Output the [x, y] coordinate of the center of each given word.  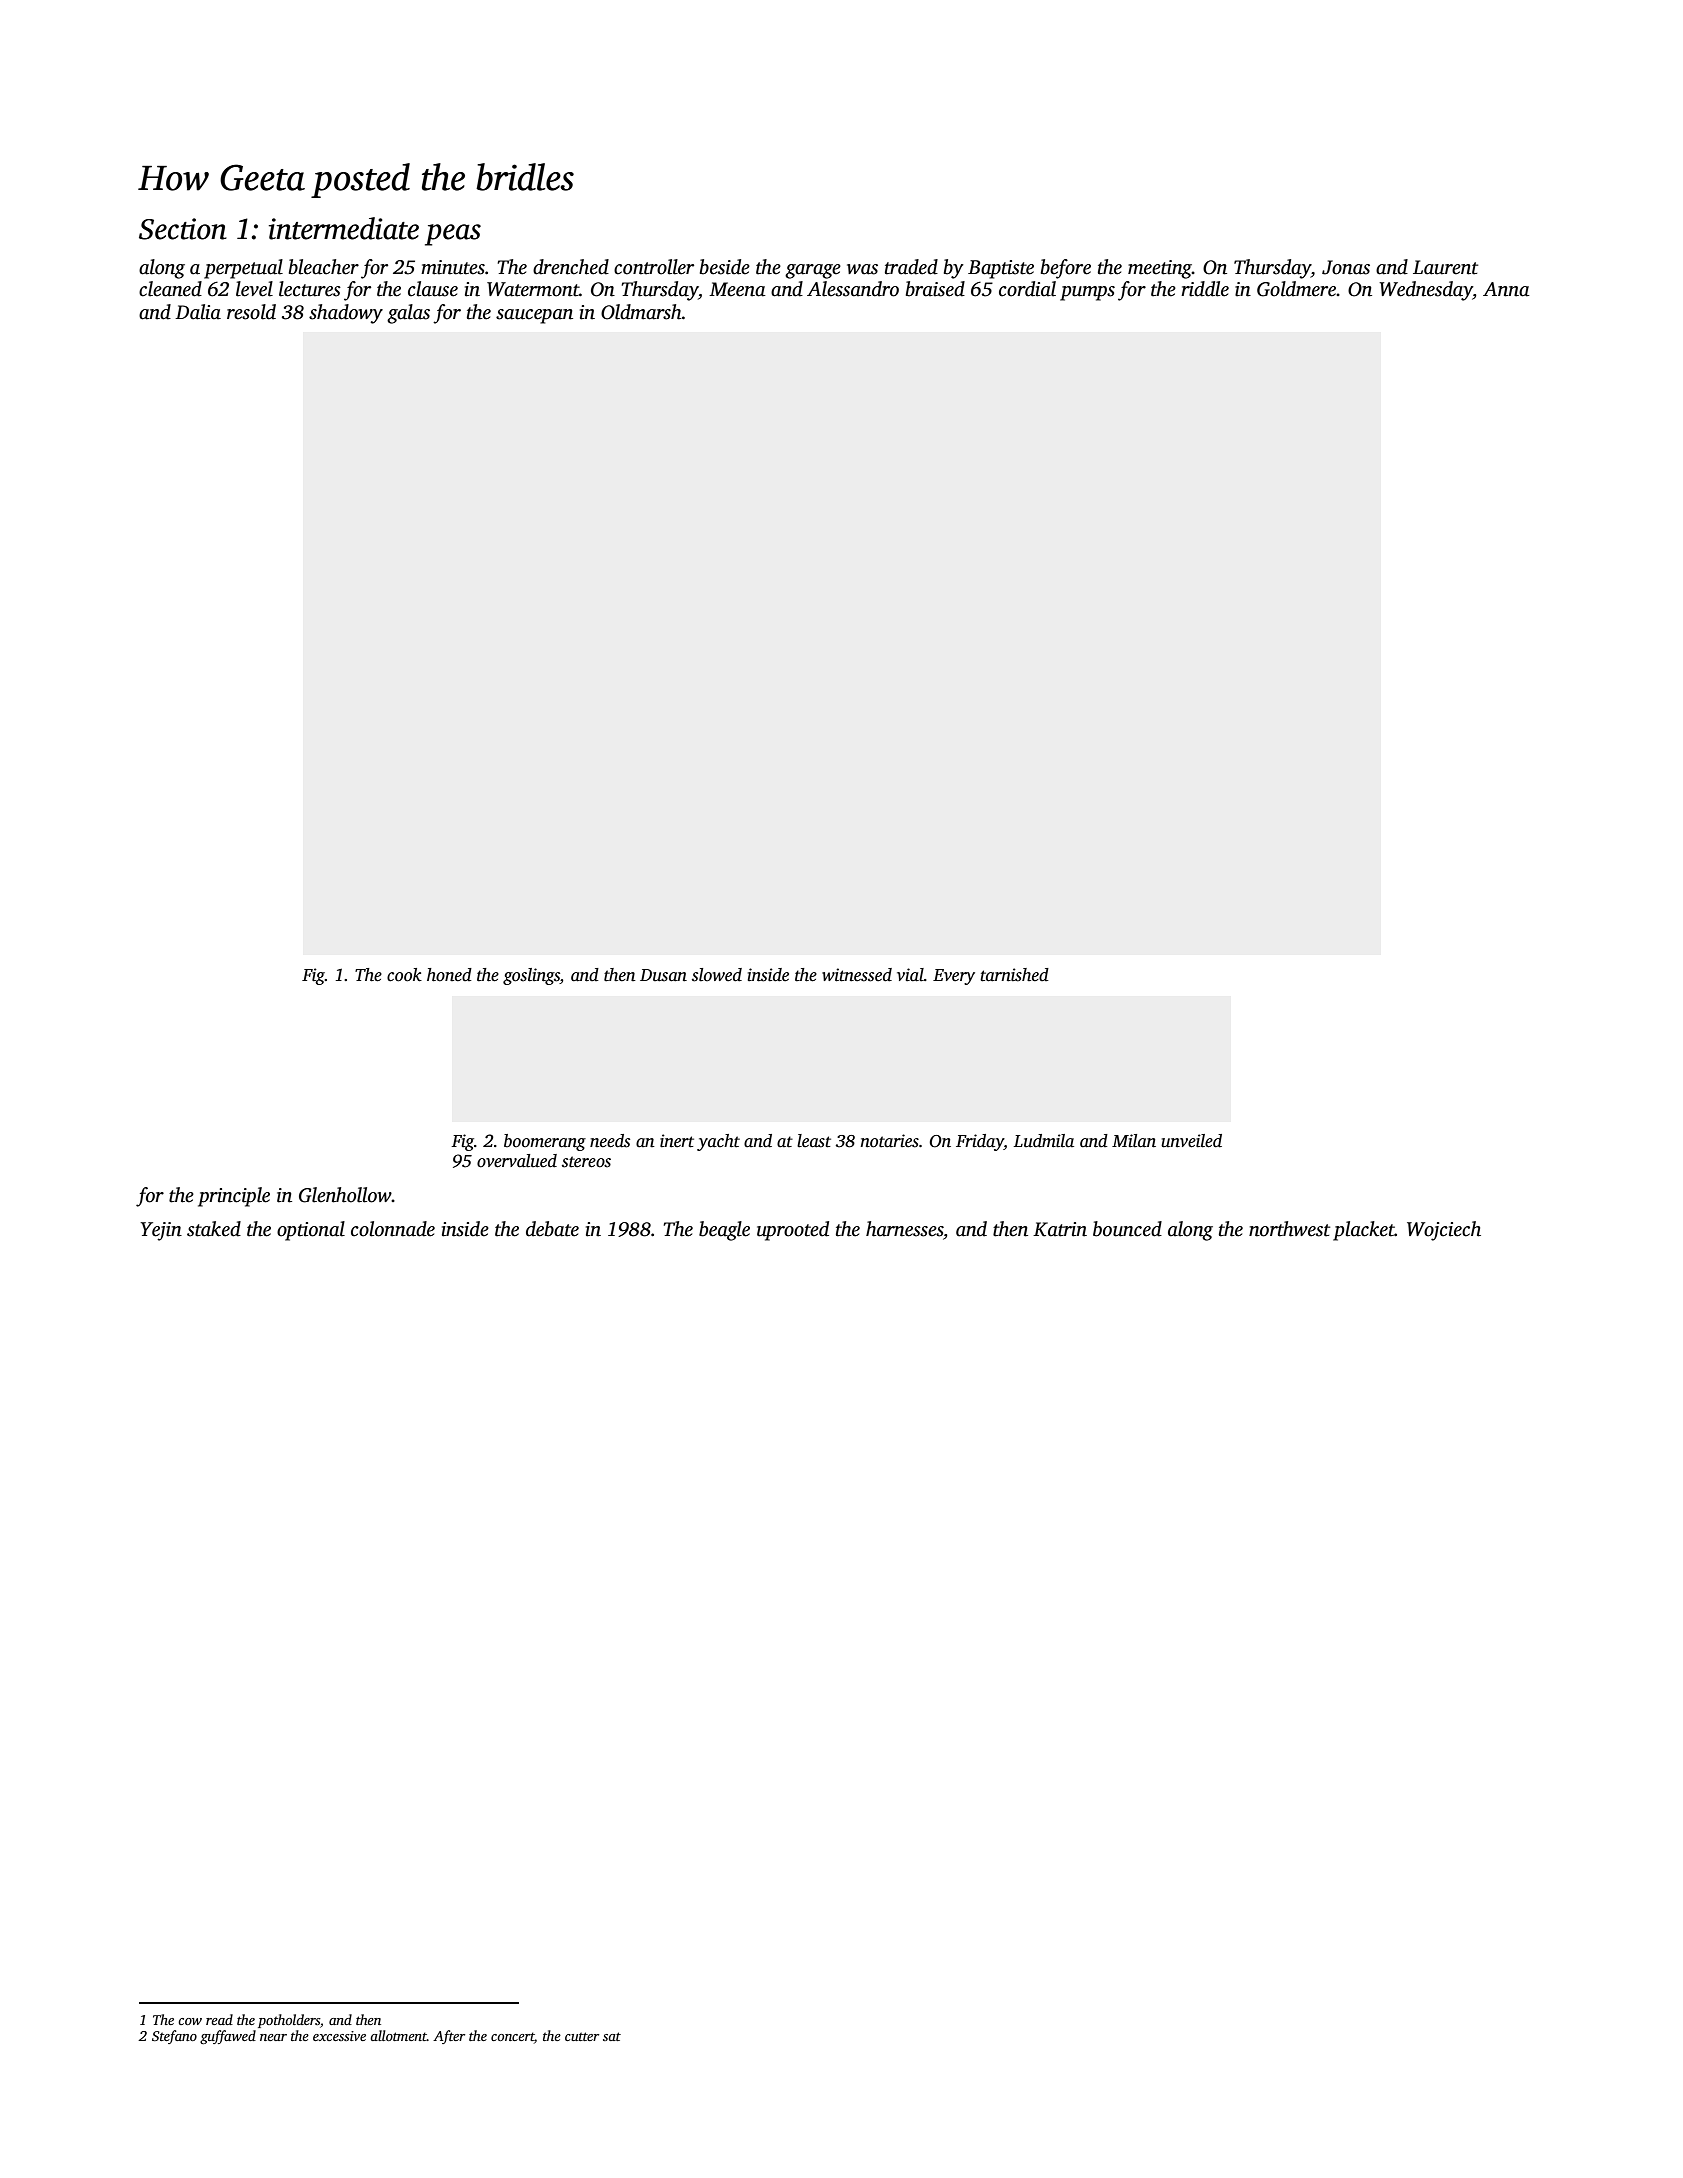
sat [612, 2036]
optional [311, 1231]
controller [654, 267]
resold [251, 312]
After [449, 2037]
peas [453, 235]
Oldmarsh [641, 312]
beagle [724, 1231]
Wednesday [1426, 291]
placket [1364, 1231]
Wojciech [1444, 1231]
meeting [1160, 269]
